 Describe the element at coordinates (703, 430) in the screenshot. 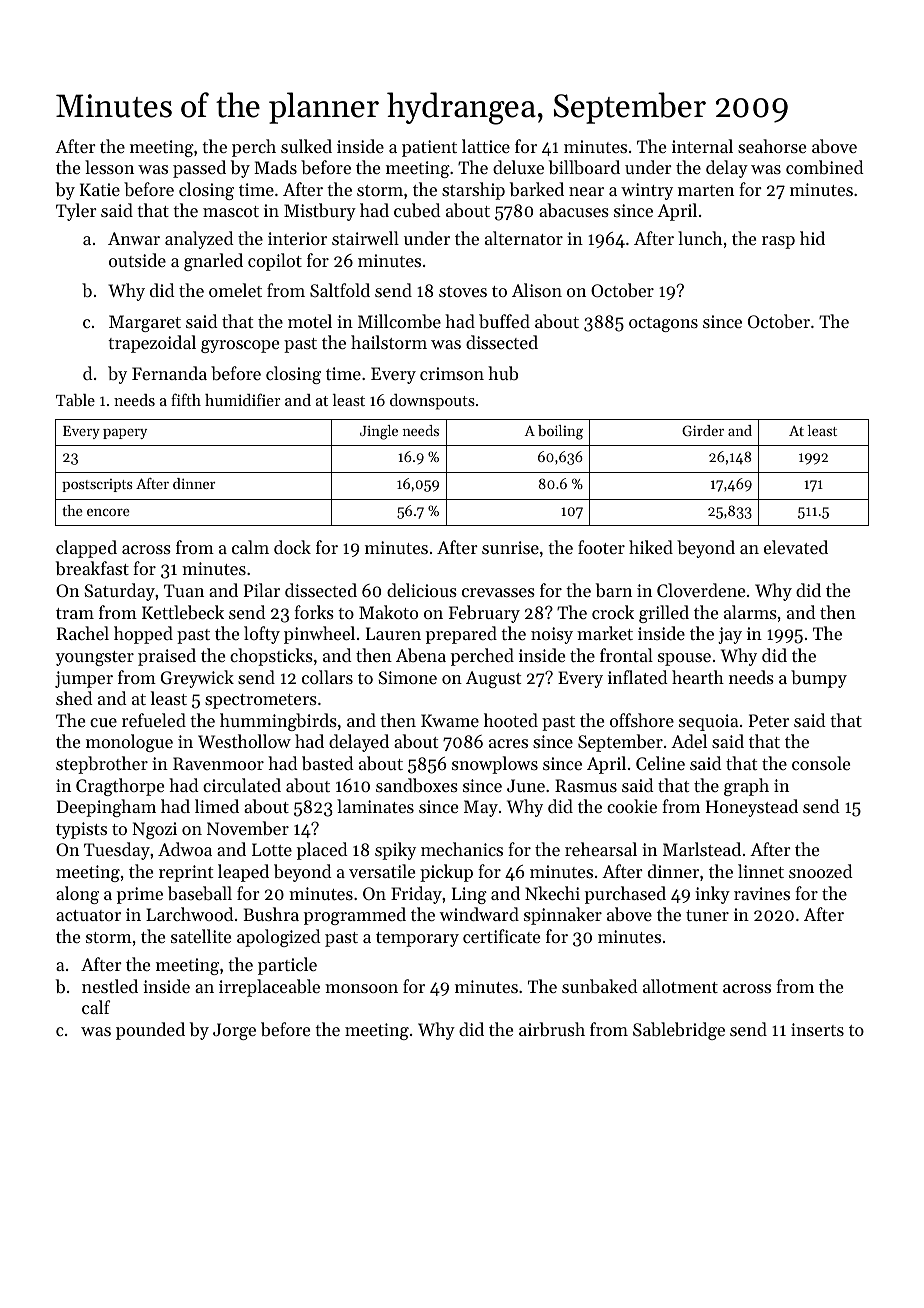

I see `Girder` at that location.
